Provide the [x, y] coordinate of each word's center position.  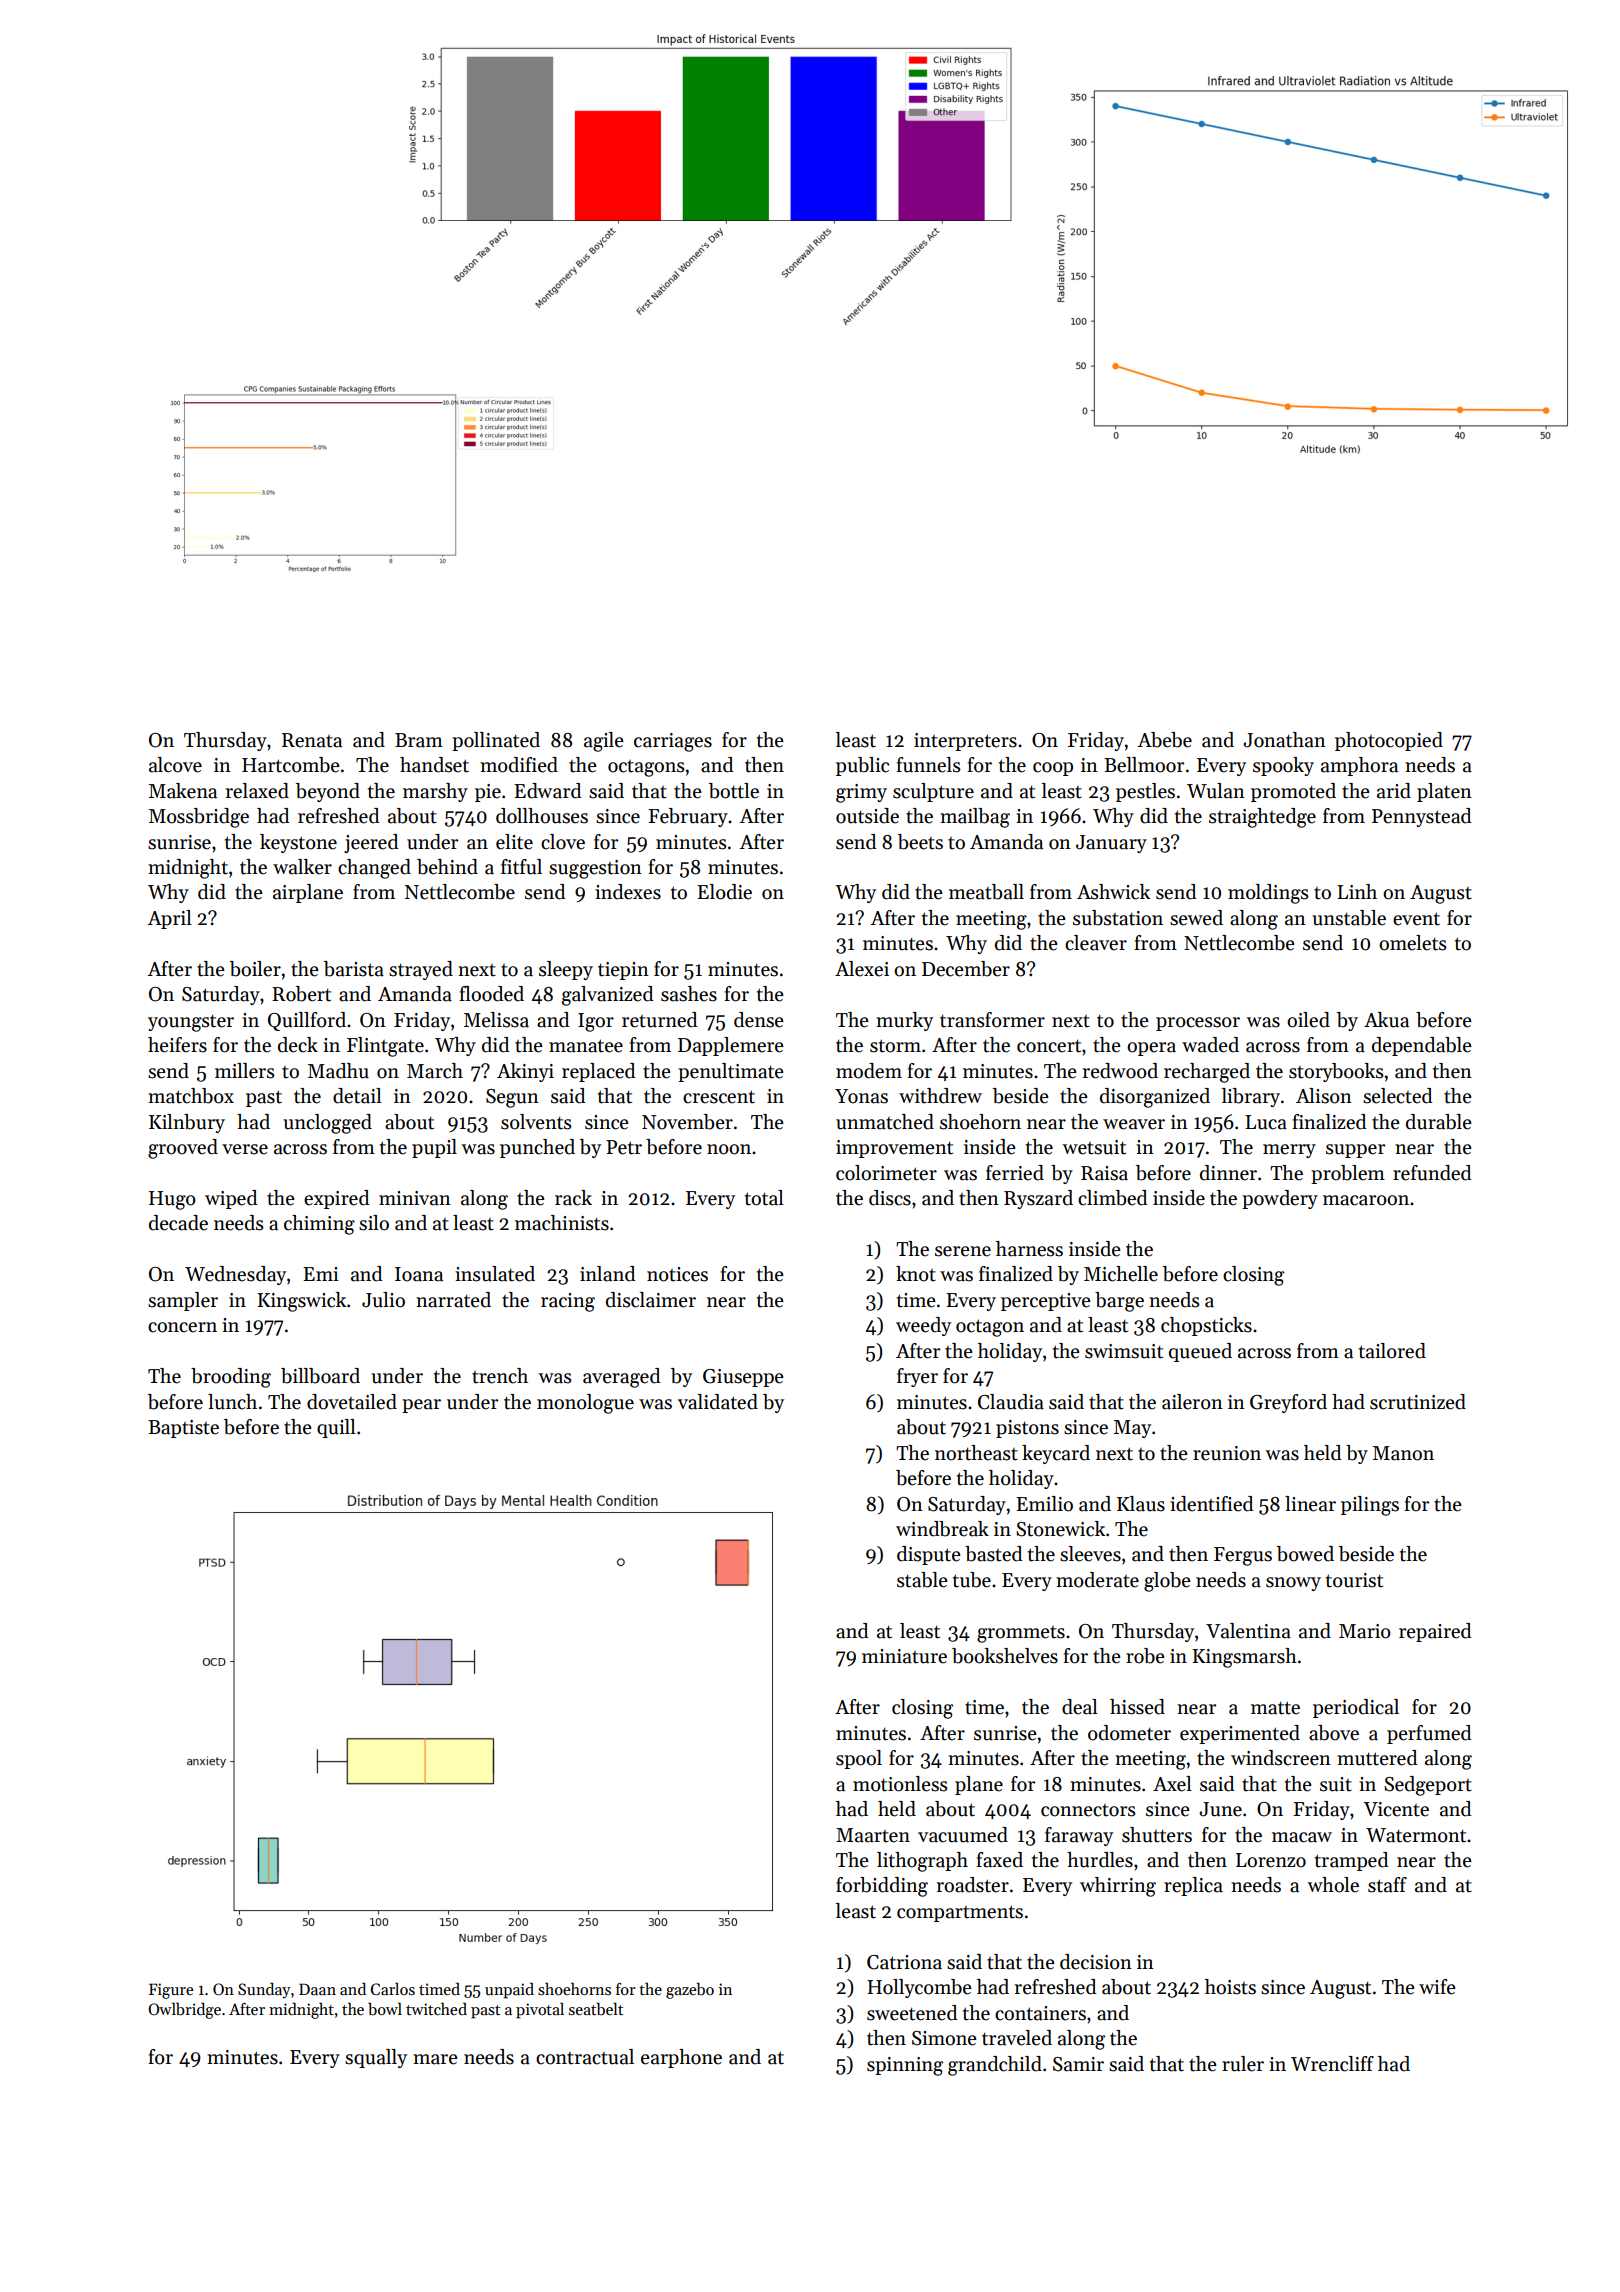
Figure [171, 1991]
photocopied [1389, 741]
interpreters [965, 742]
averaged [621, 1378]
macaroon [1366, 1200]
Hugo [172, 1200]
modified [519, 765]
